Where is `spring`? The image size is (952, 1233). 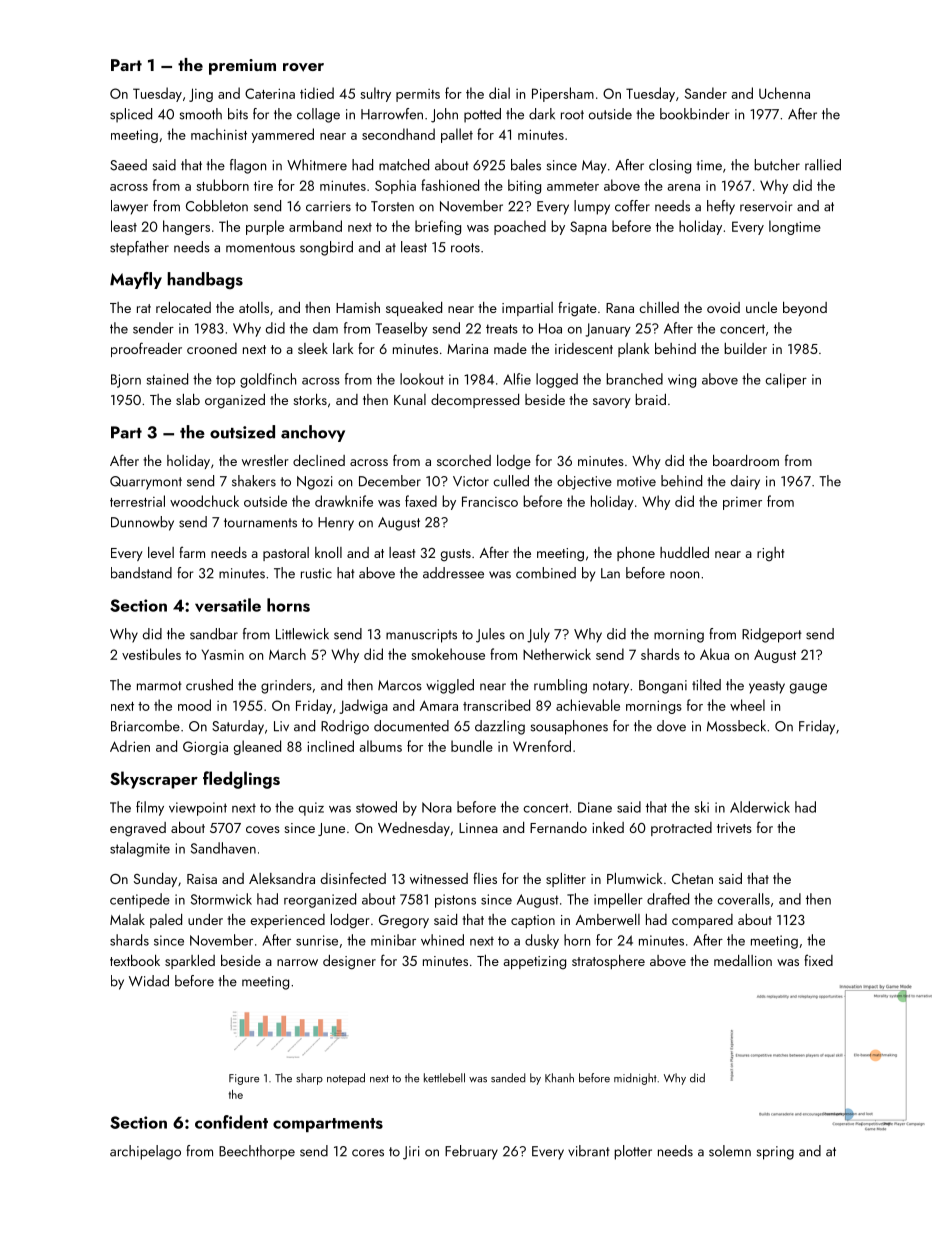
spring is located at coordinates (775, 1153).
